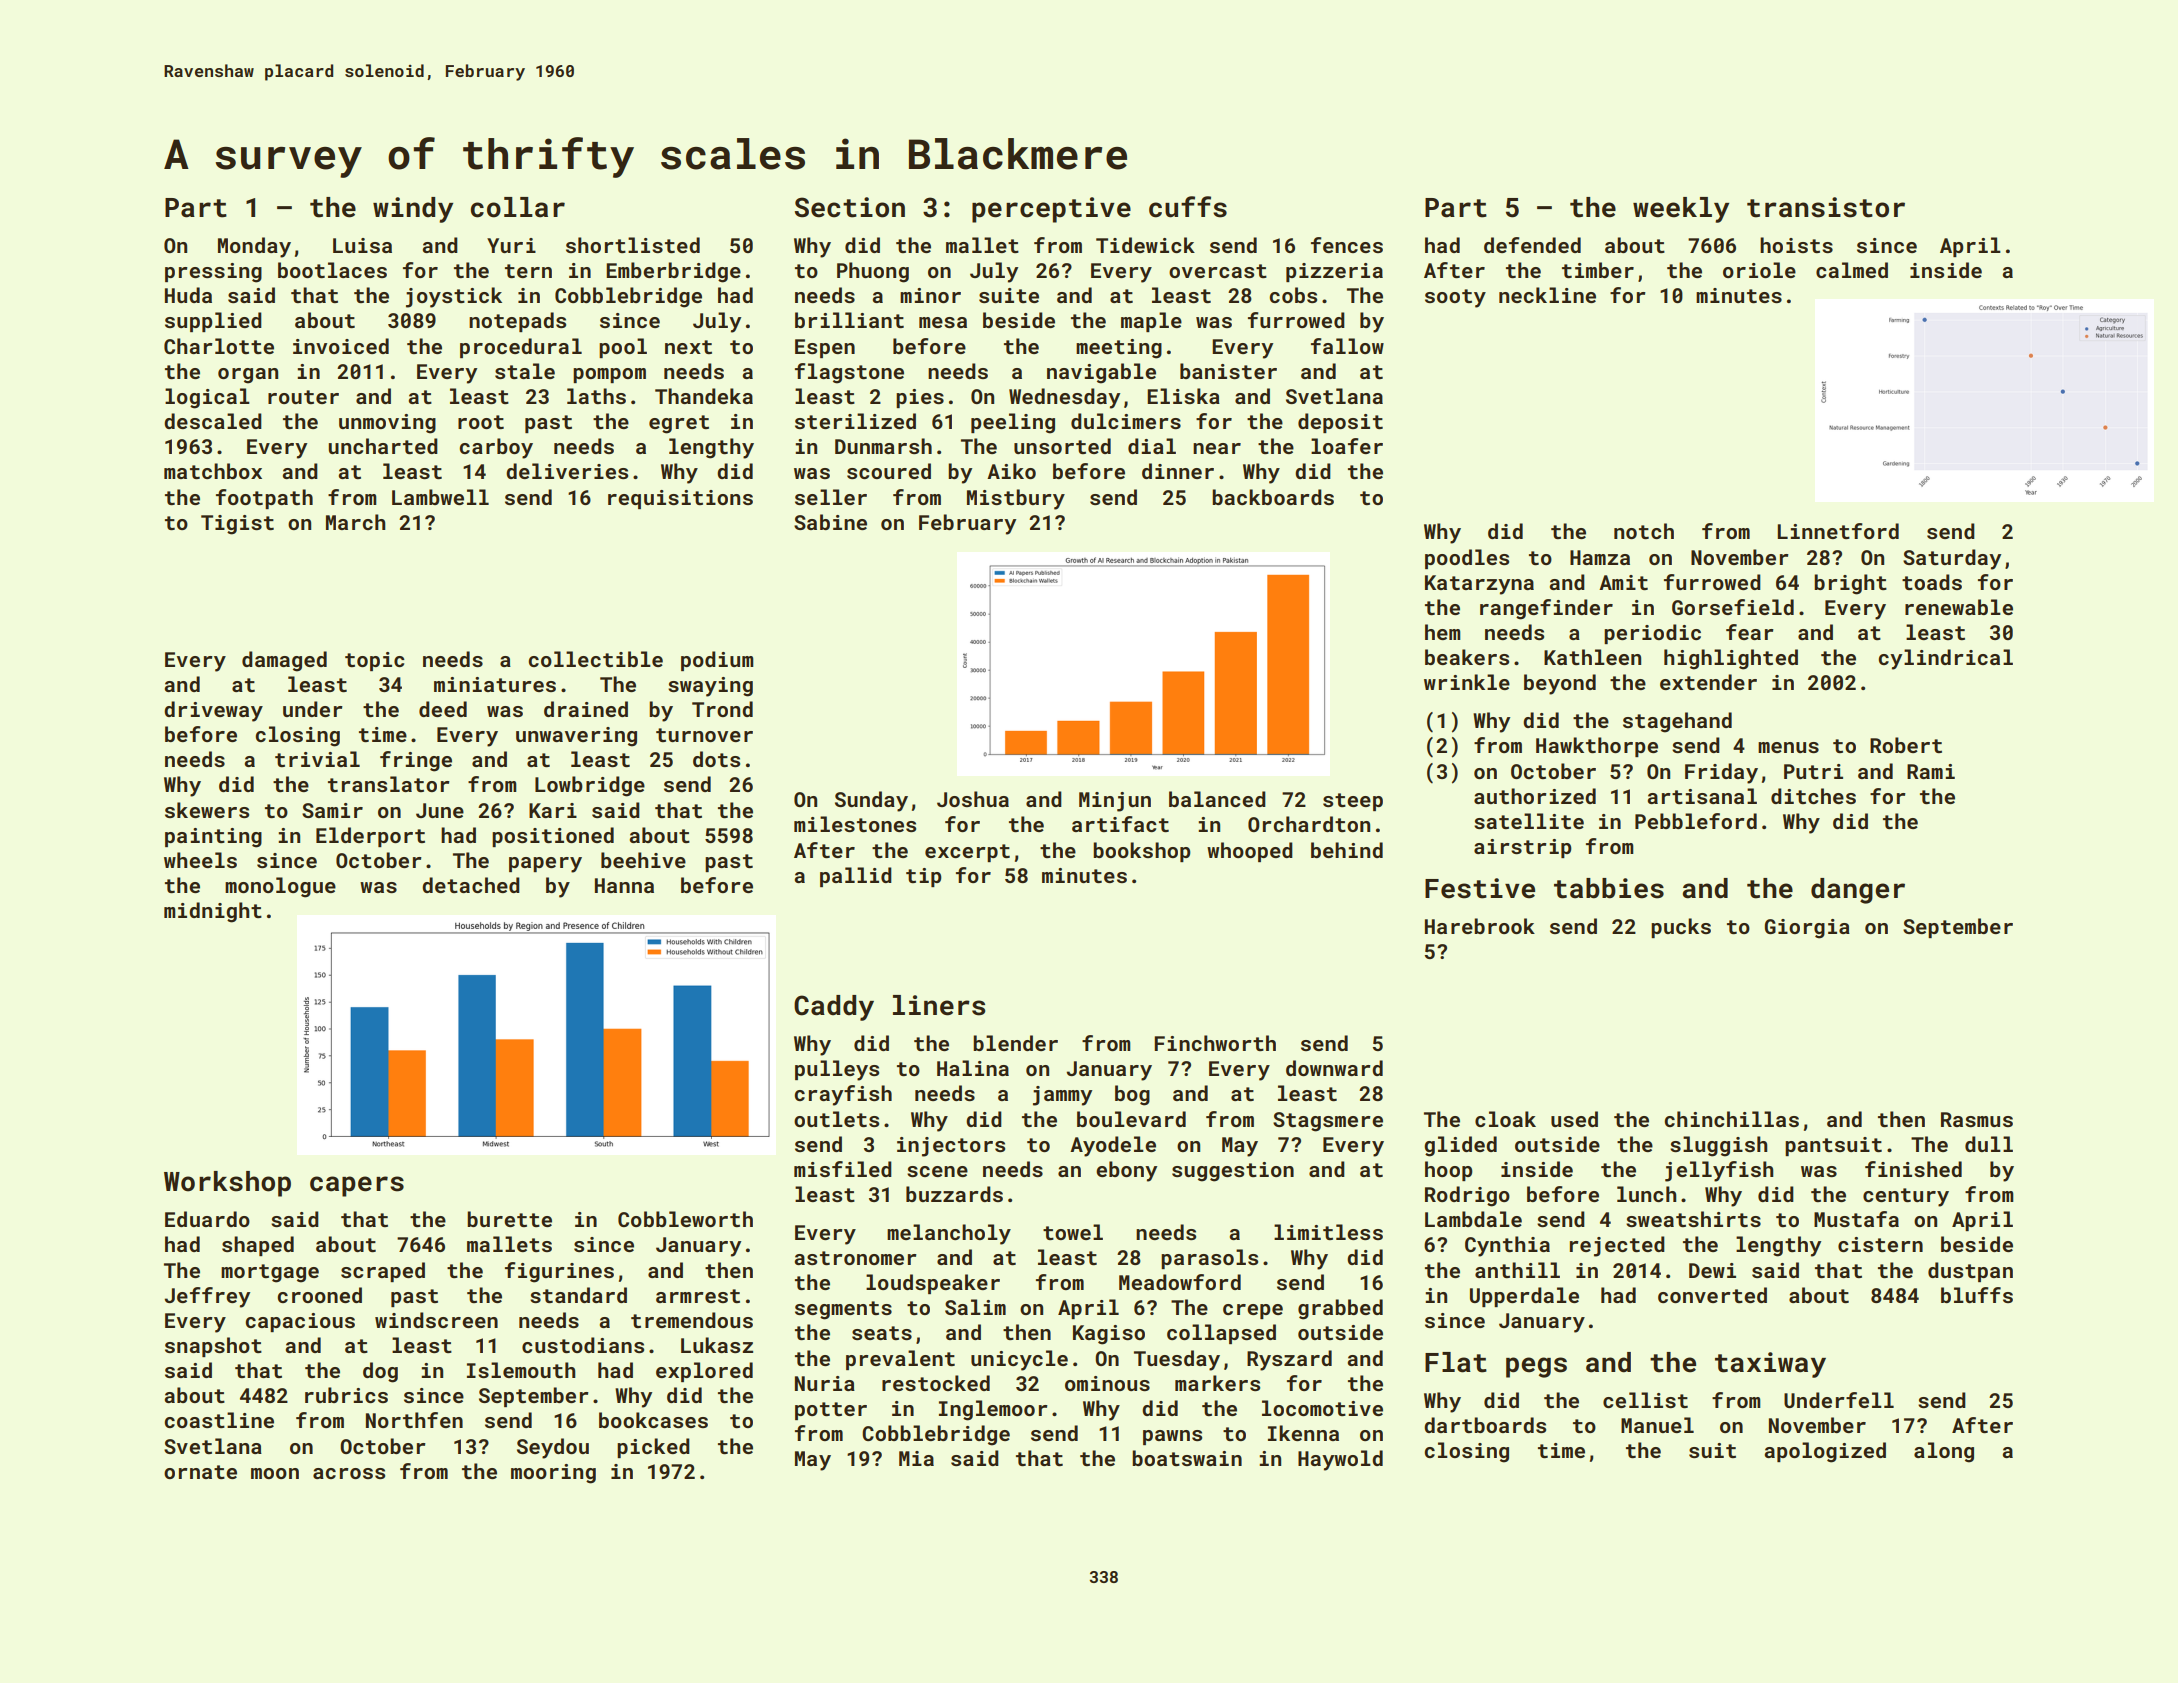 This document has height=1683, width=2178. What do you see at coordinates (1598, 270) in the document?
I see `timber` at bounding box center [1598, 270].
